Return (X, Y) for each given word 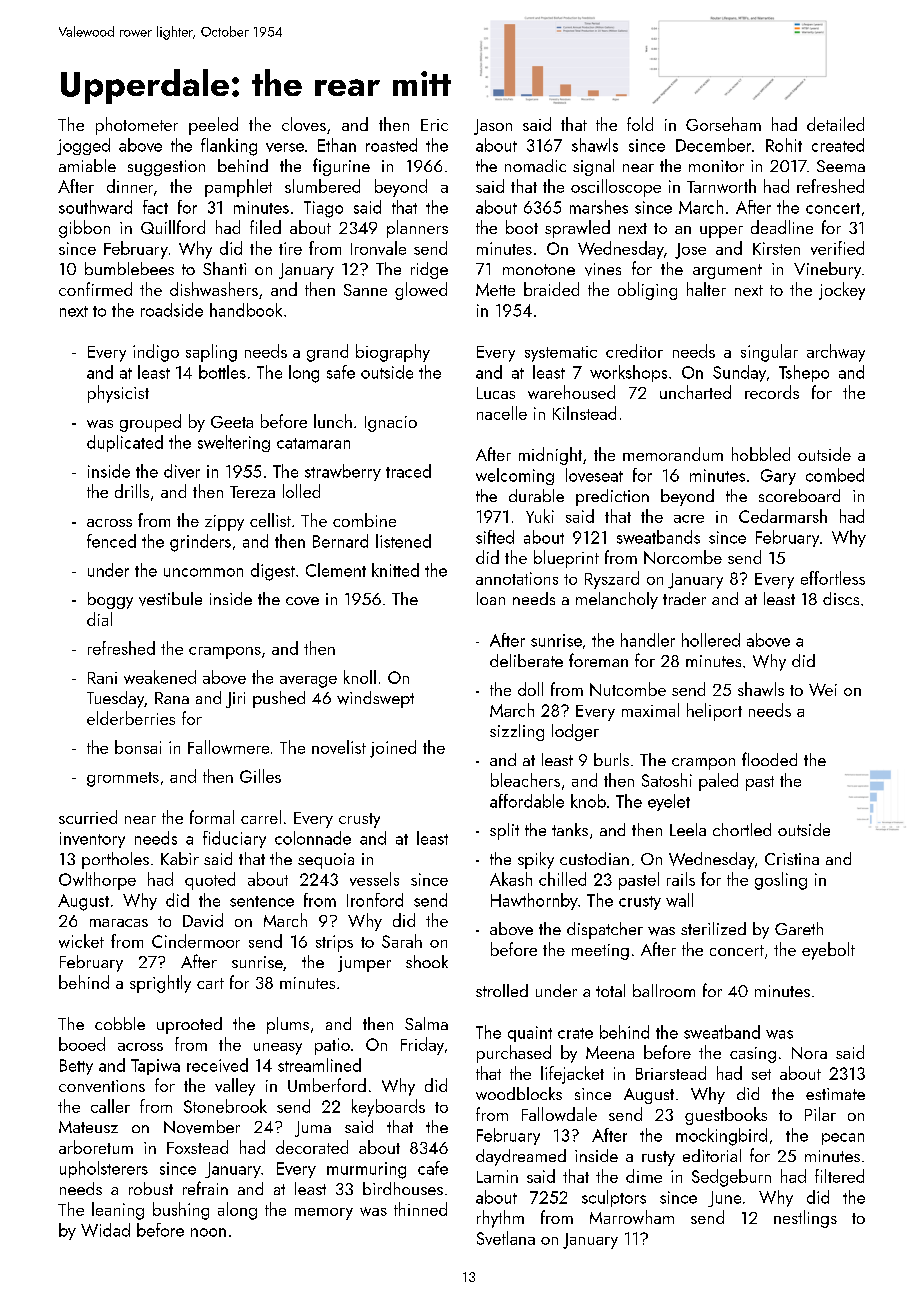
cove (302, 601)
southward (95, 207)
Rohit (784, 145)
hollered (711, 640)
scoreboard (799, 495)
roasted (391, 145)
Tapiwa (155, 1067)
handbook (246, 310)
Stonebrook (225, 1106)
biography (393, 353)
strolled (502, 990)
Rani (102, 678)
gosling (781, 881)
